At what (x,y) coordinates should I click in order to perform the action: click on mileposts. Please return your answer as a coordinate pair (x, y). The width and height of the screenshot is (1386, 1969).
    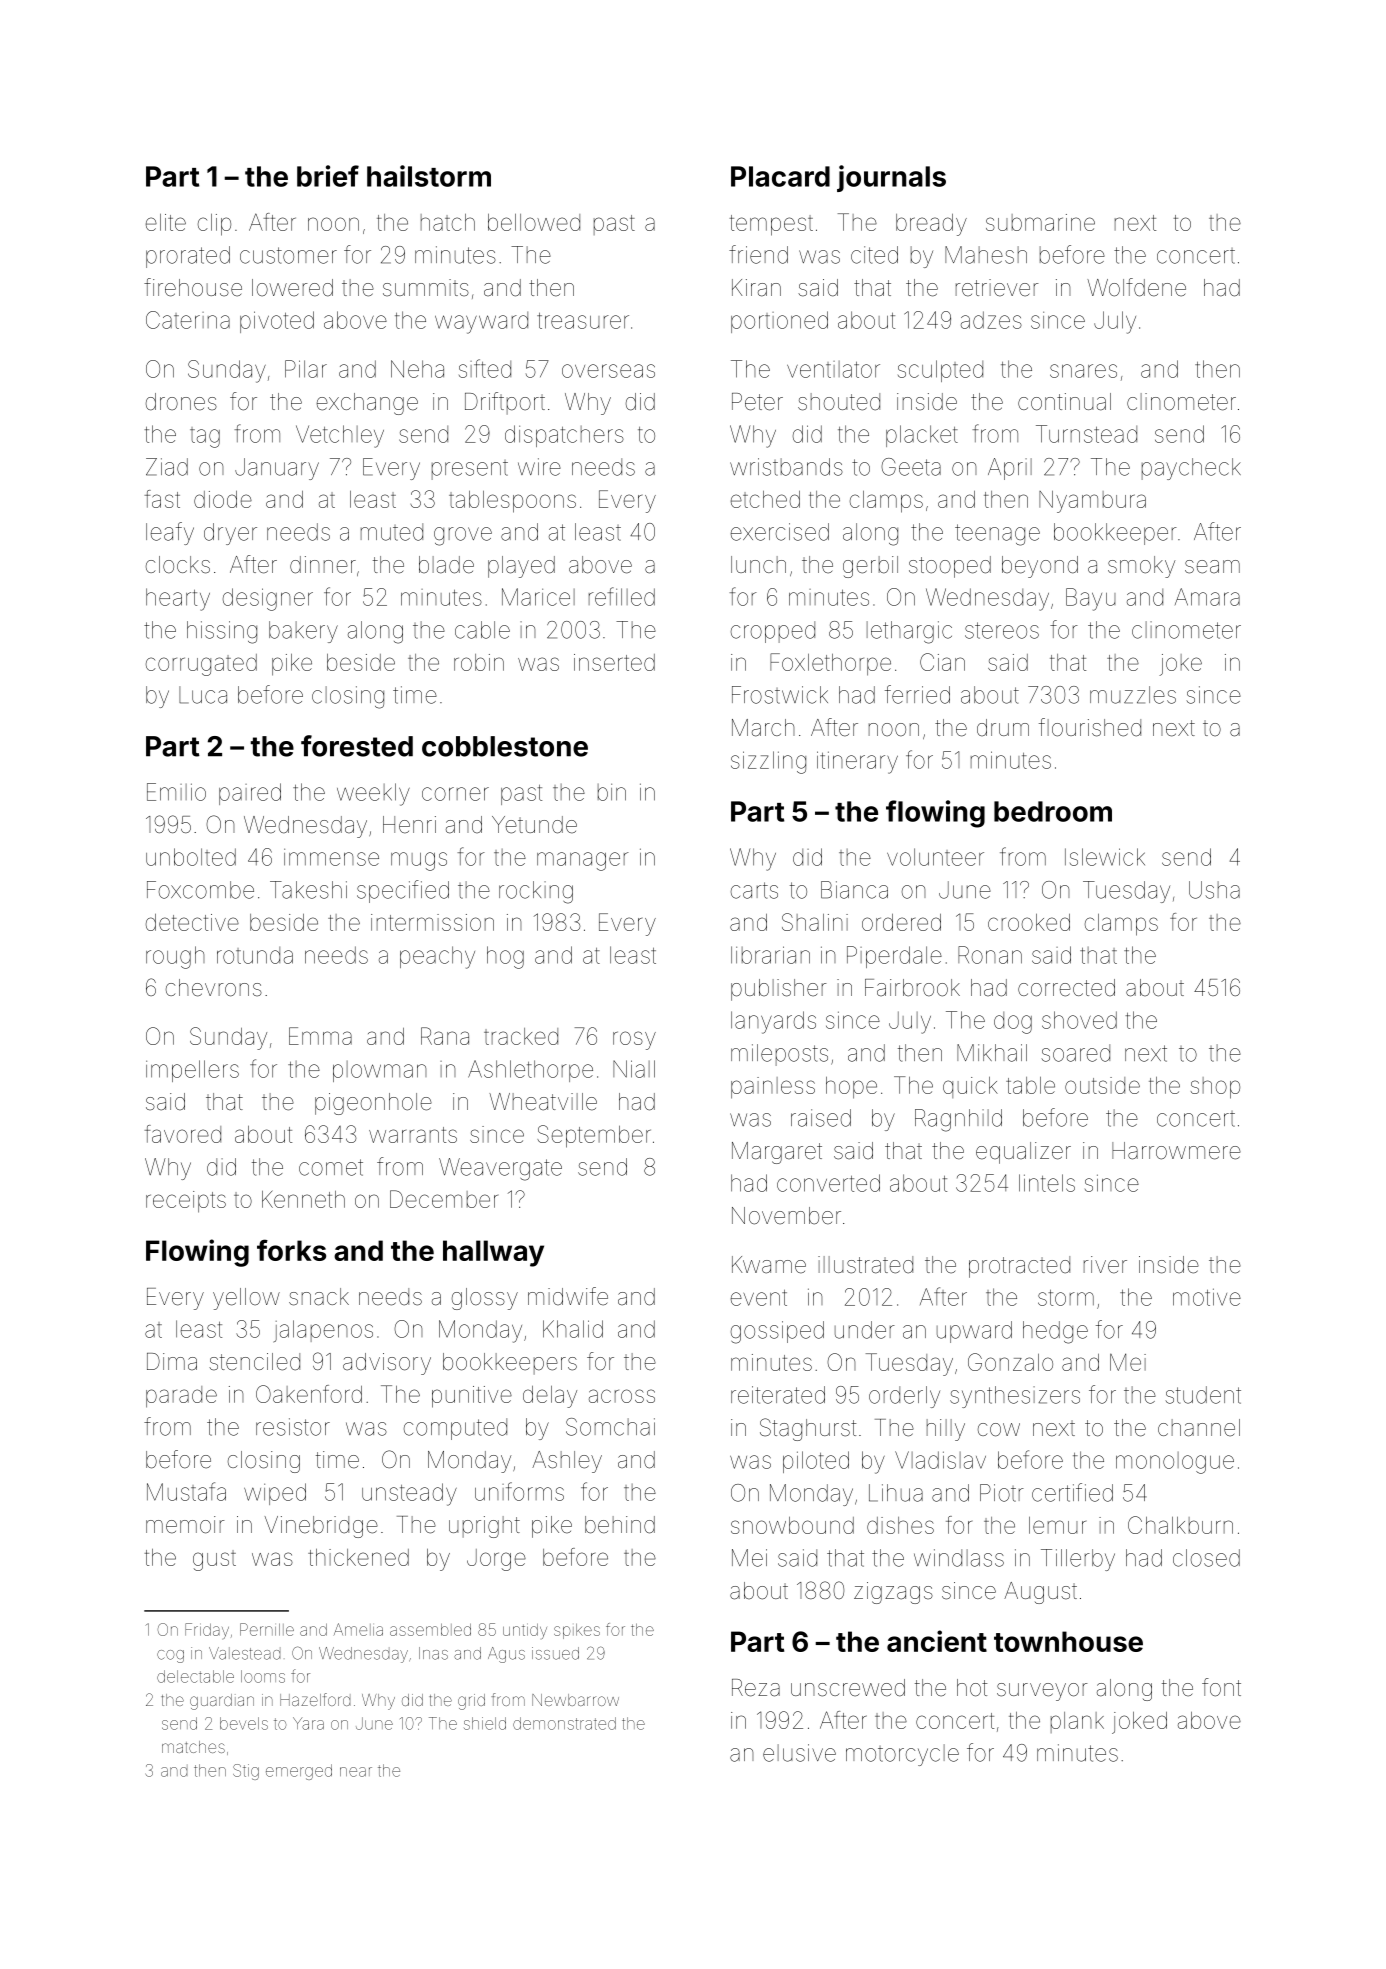
    Looking at the image, I should click on (779, 1055).
